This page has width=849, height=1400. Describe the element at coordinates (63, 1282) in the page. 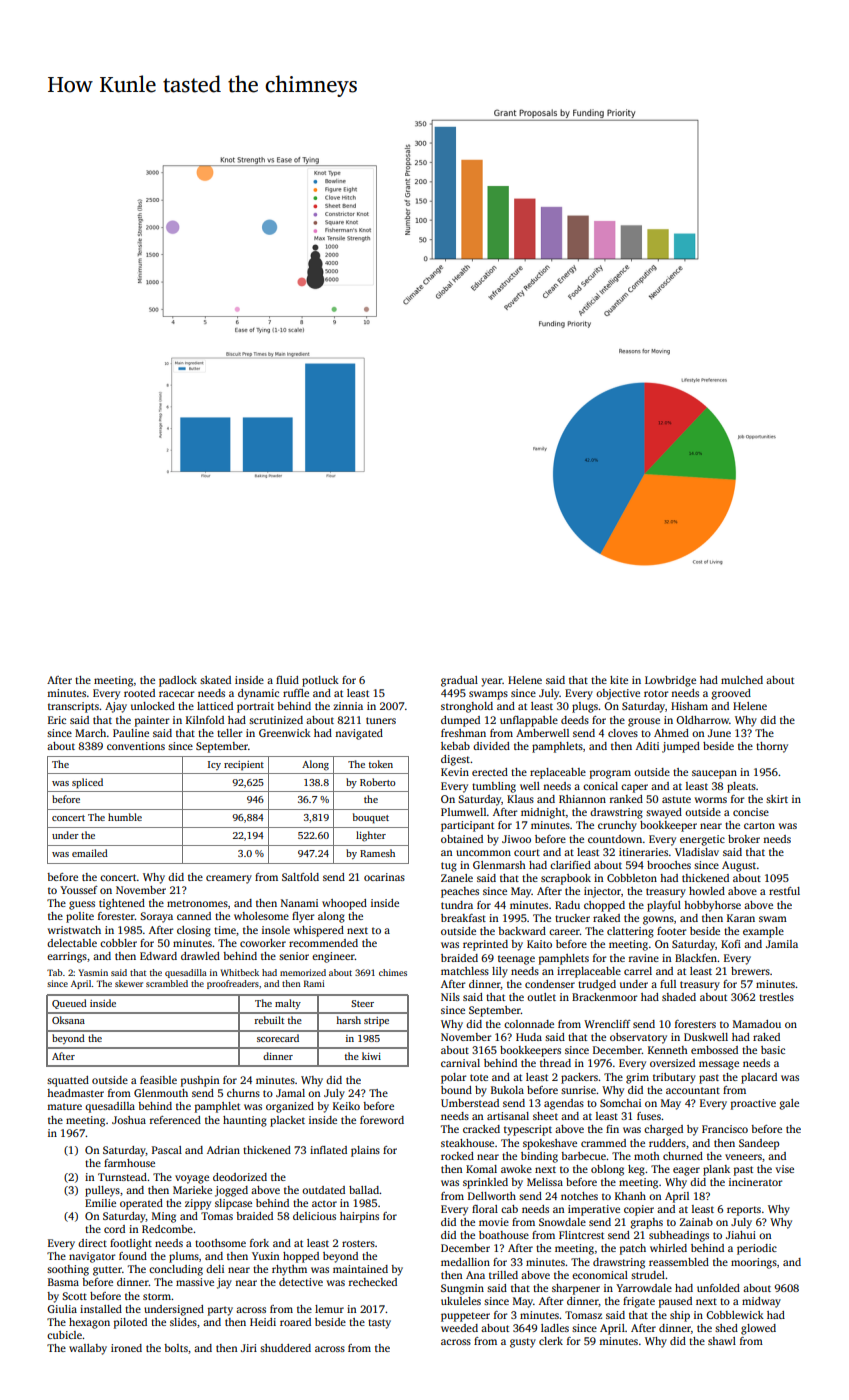

I see `Basma` at that location.
